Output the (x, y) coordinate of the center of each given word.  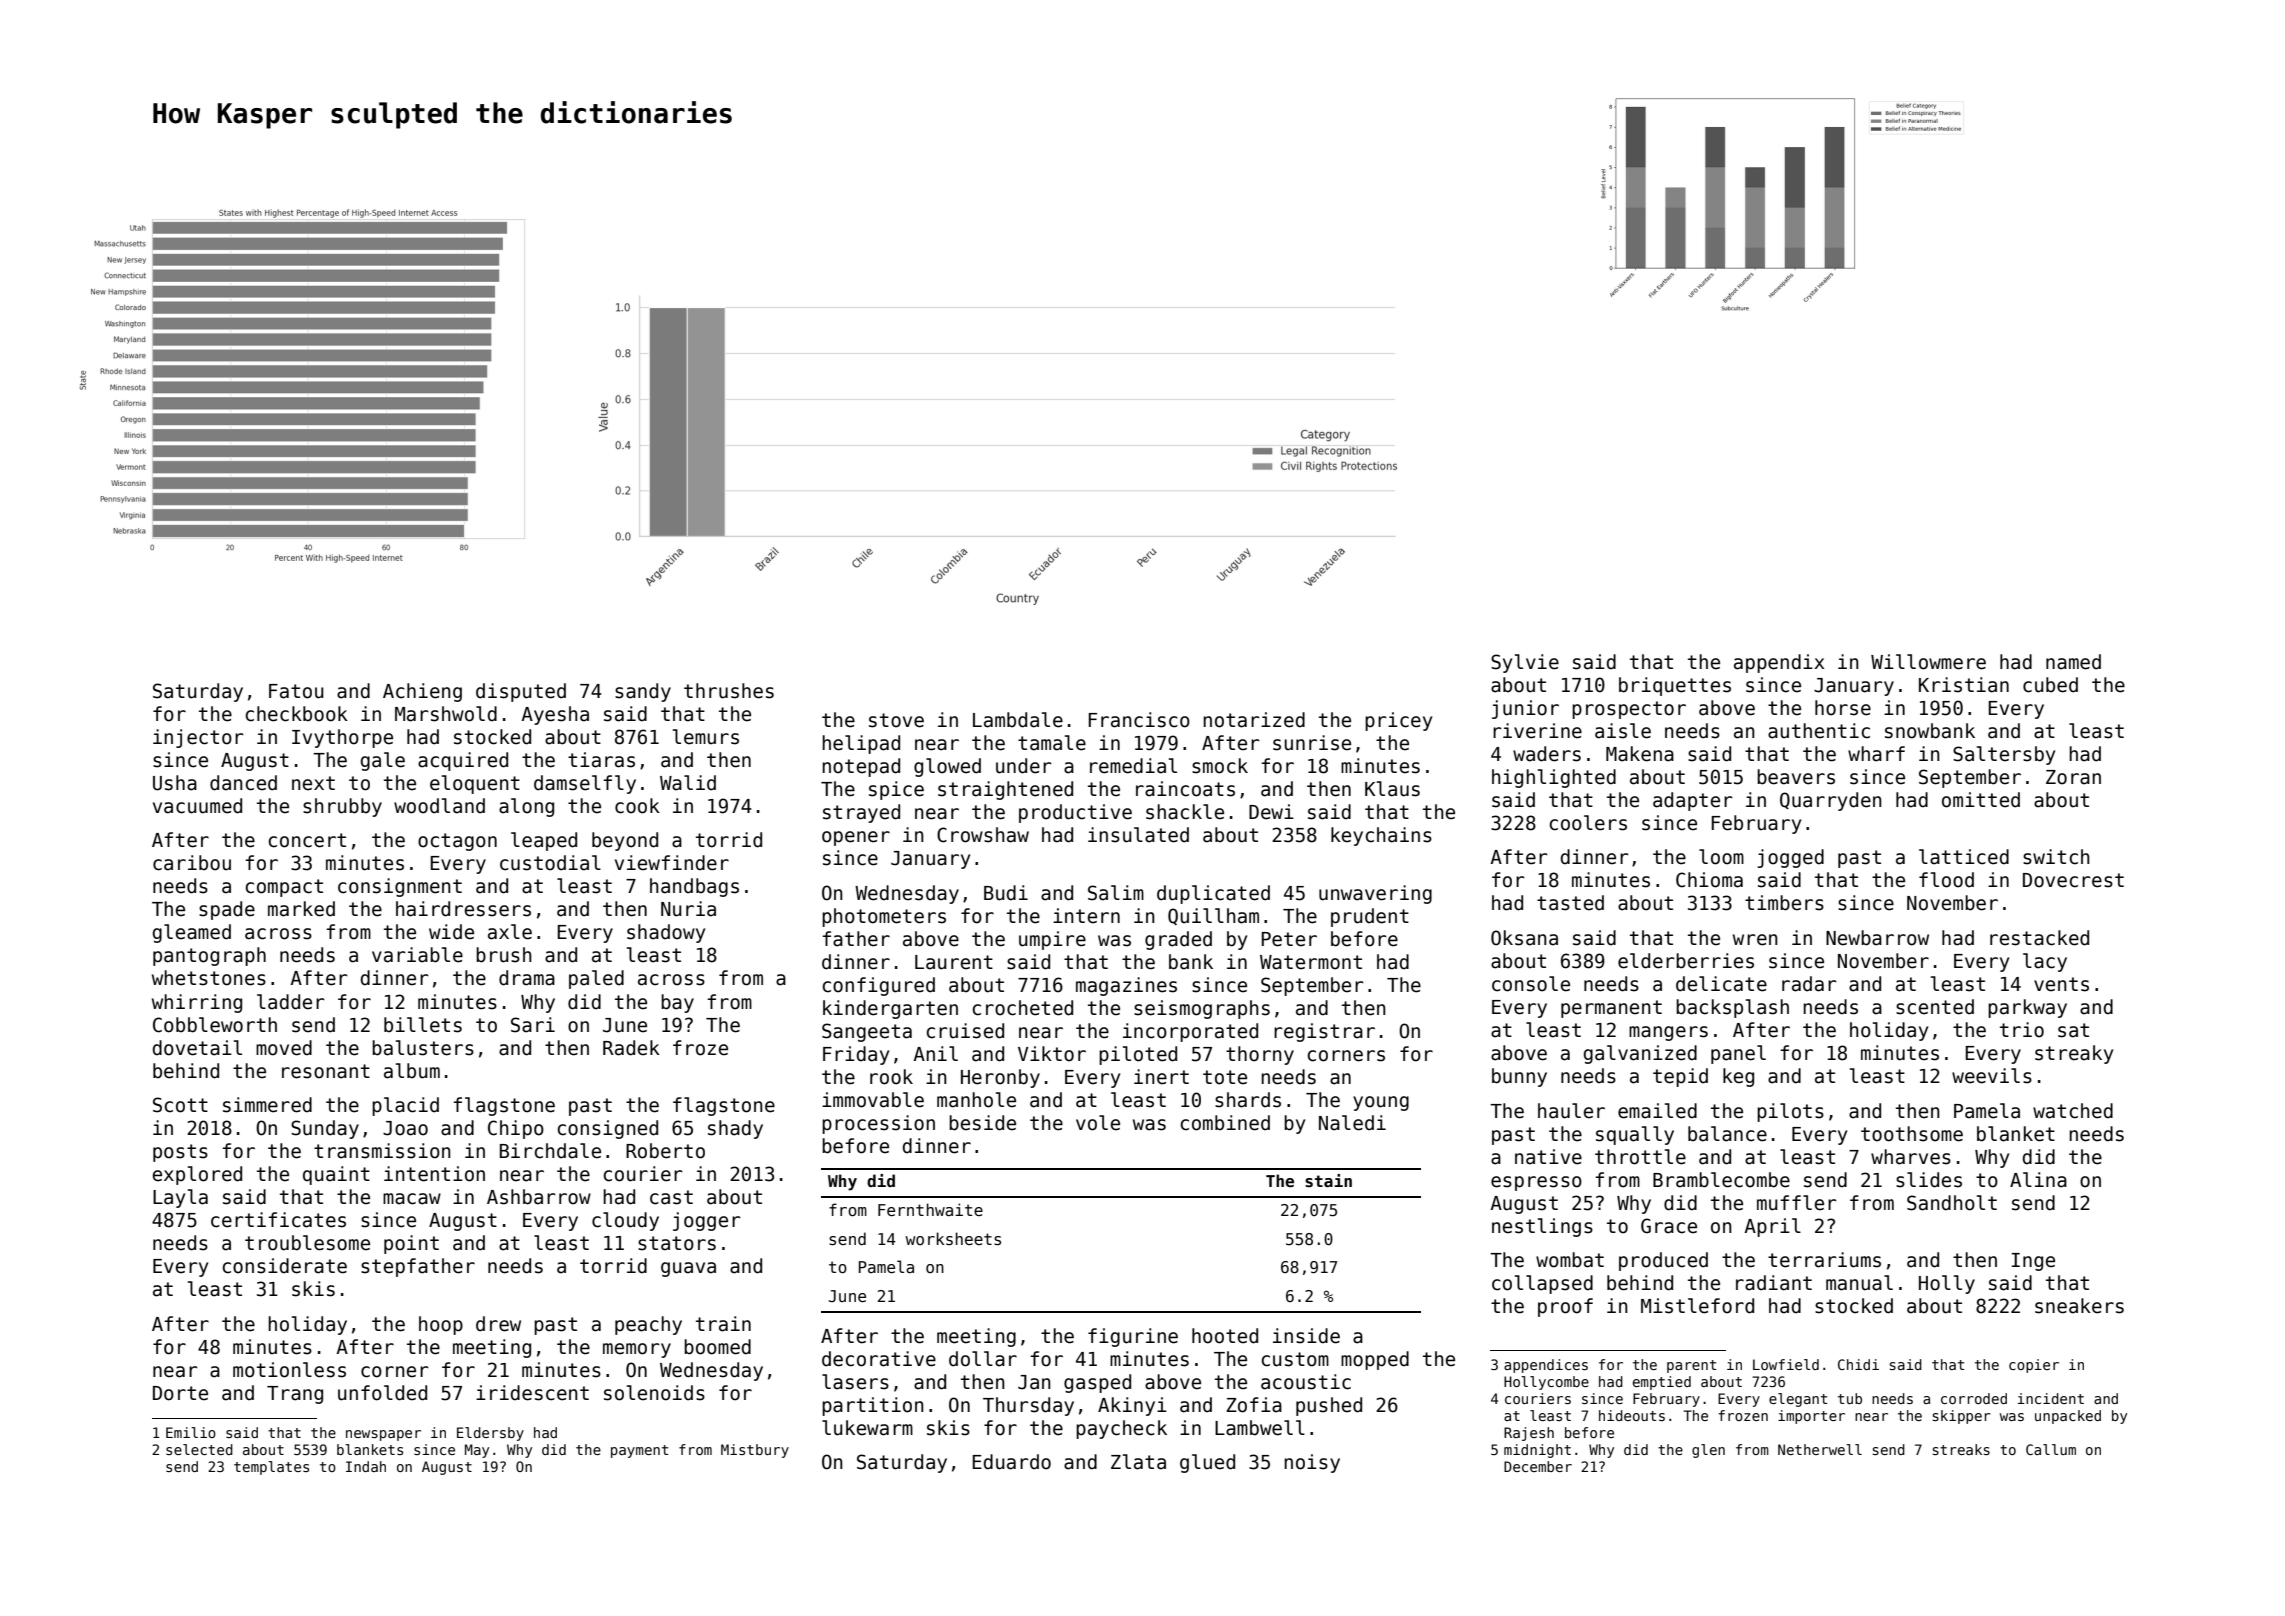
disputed (521, 692)
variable (417, 955)
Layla (180, 1198)
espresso (1536, 1183)
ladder (291, 1002)
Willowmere (1928, 662)
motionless (289, 1370)
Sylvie (1525, 663)
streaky (2074, 1054)
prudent (1370, 917)
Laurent (954, 962)
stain (1328, 1181)
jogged (1790, 858)
